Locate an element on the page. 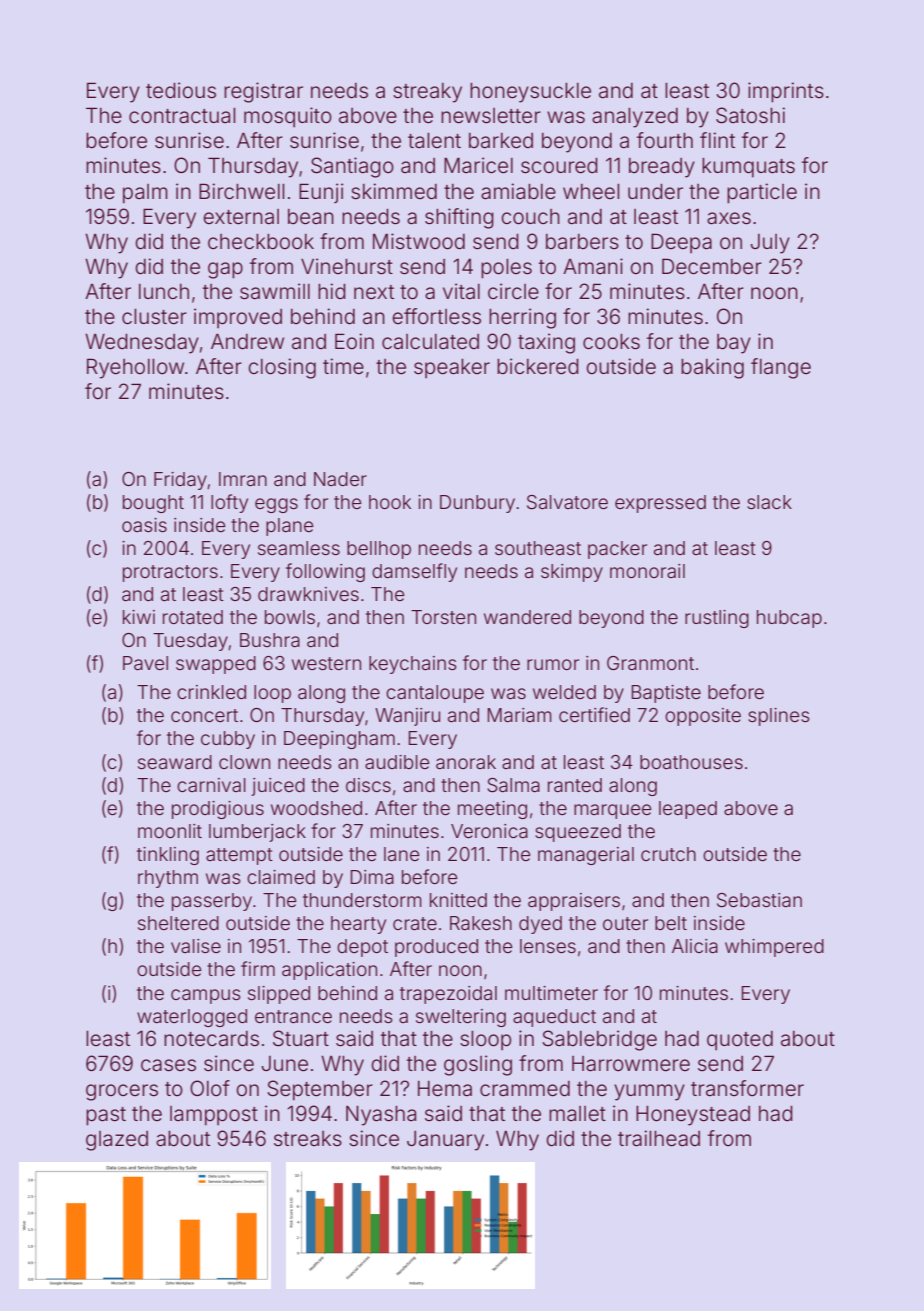 The image size is (924, 1311). closing is located at coordinates (282, 368).
